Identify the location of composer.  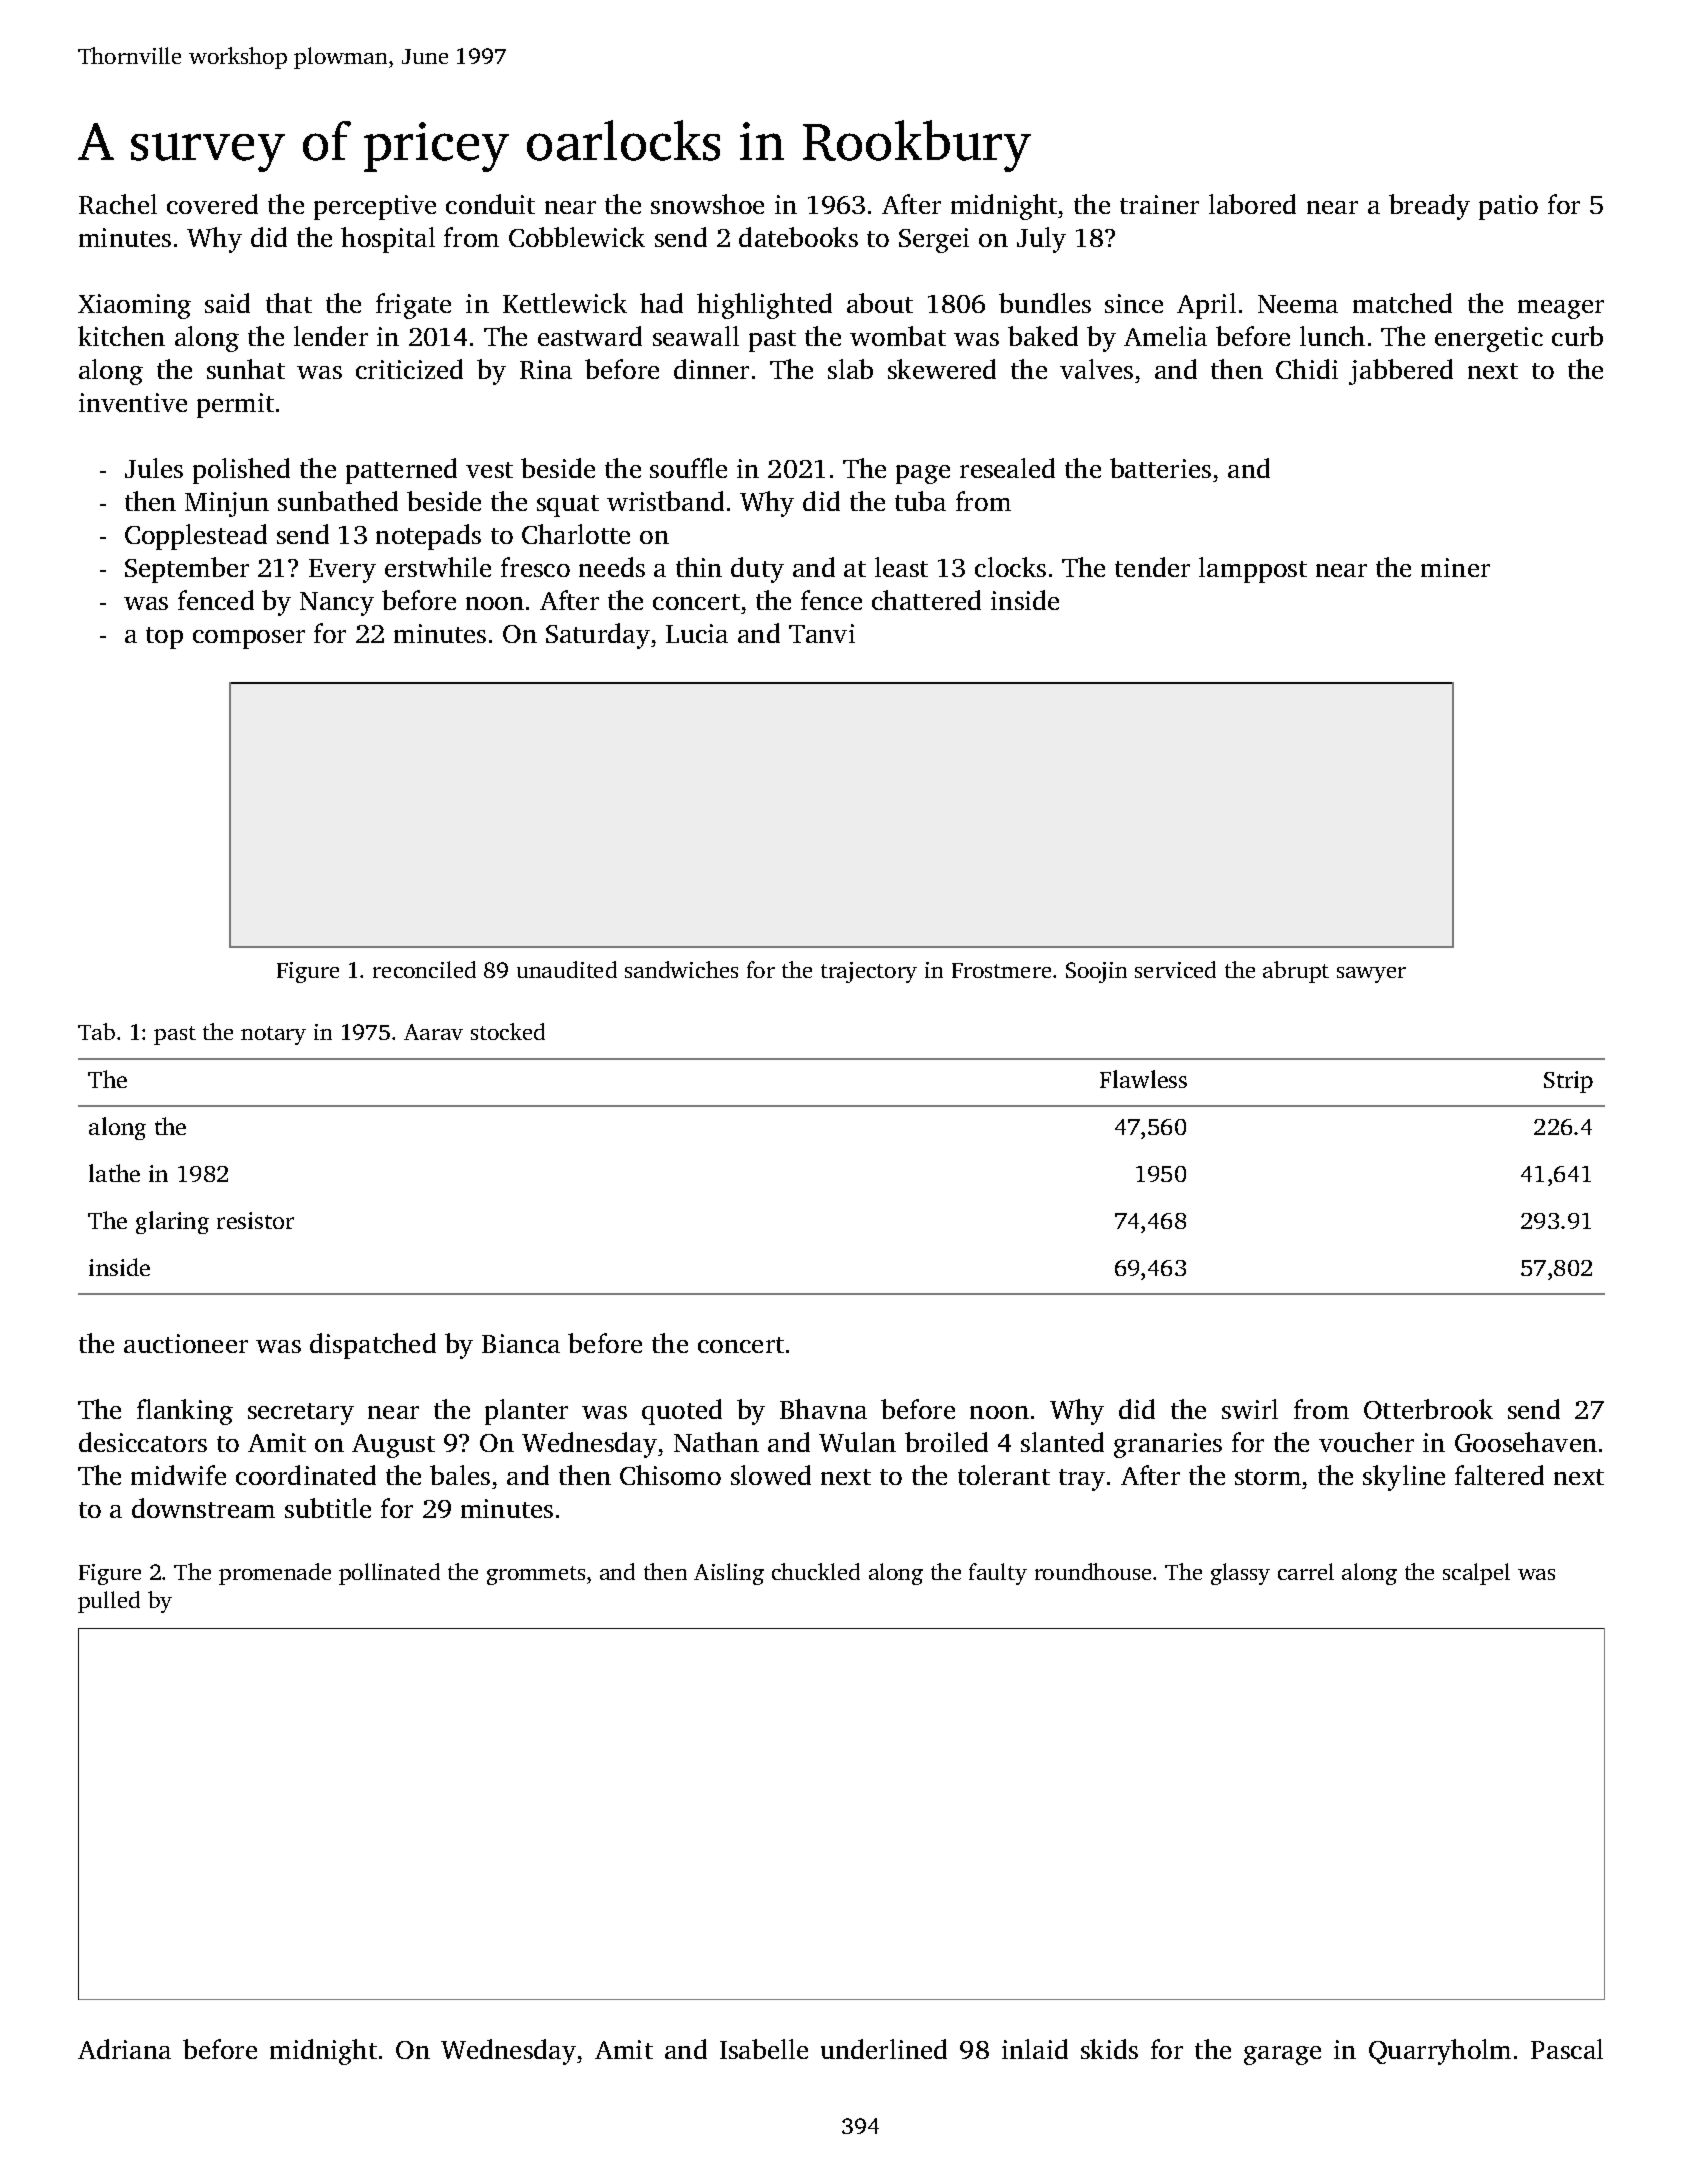
(249, 639).
